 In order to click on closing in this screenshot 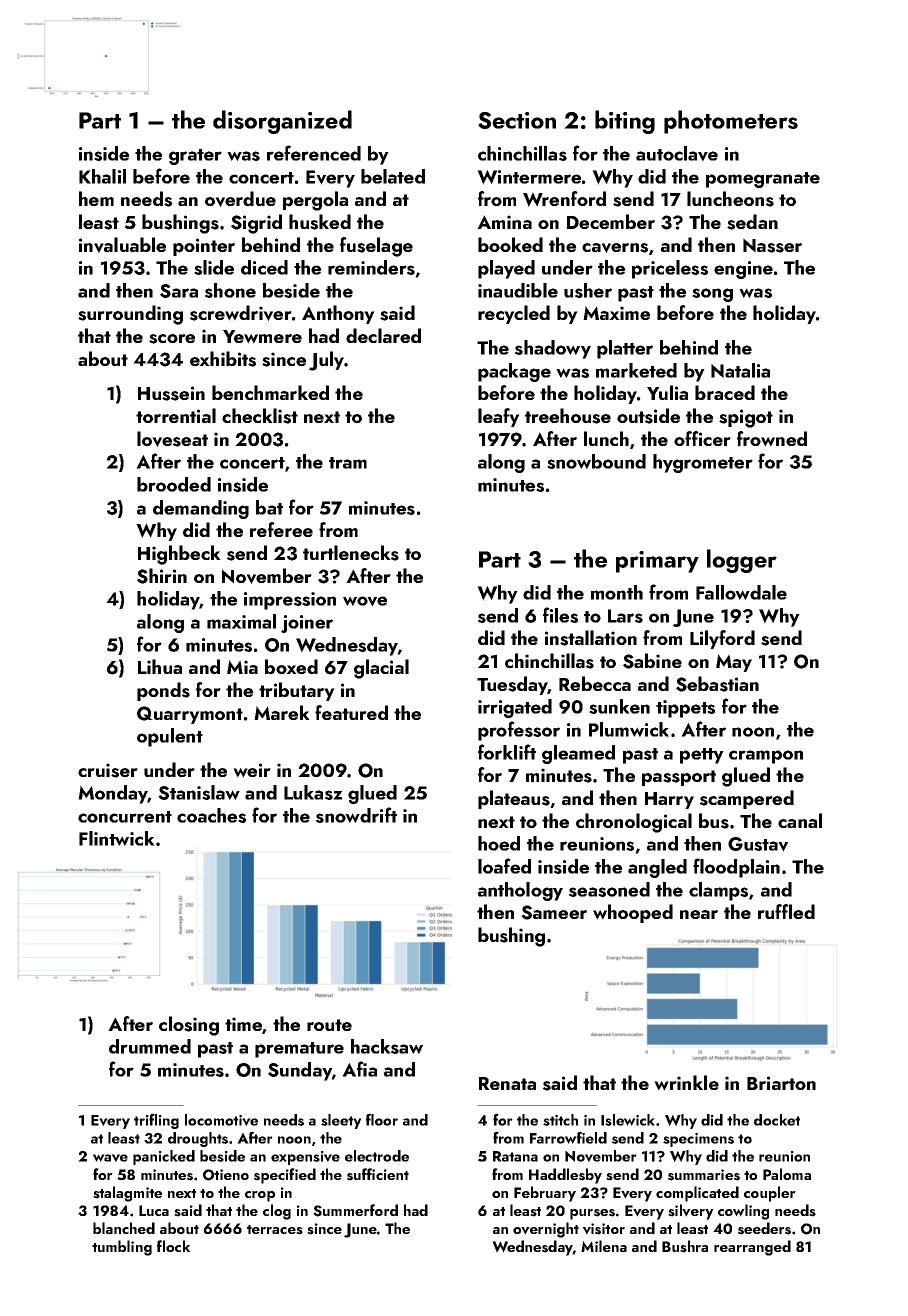, I will do `click(189, 1026)`.
